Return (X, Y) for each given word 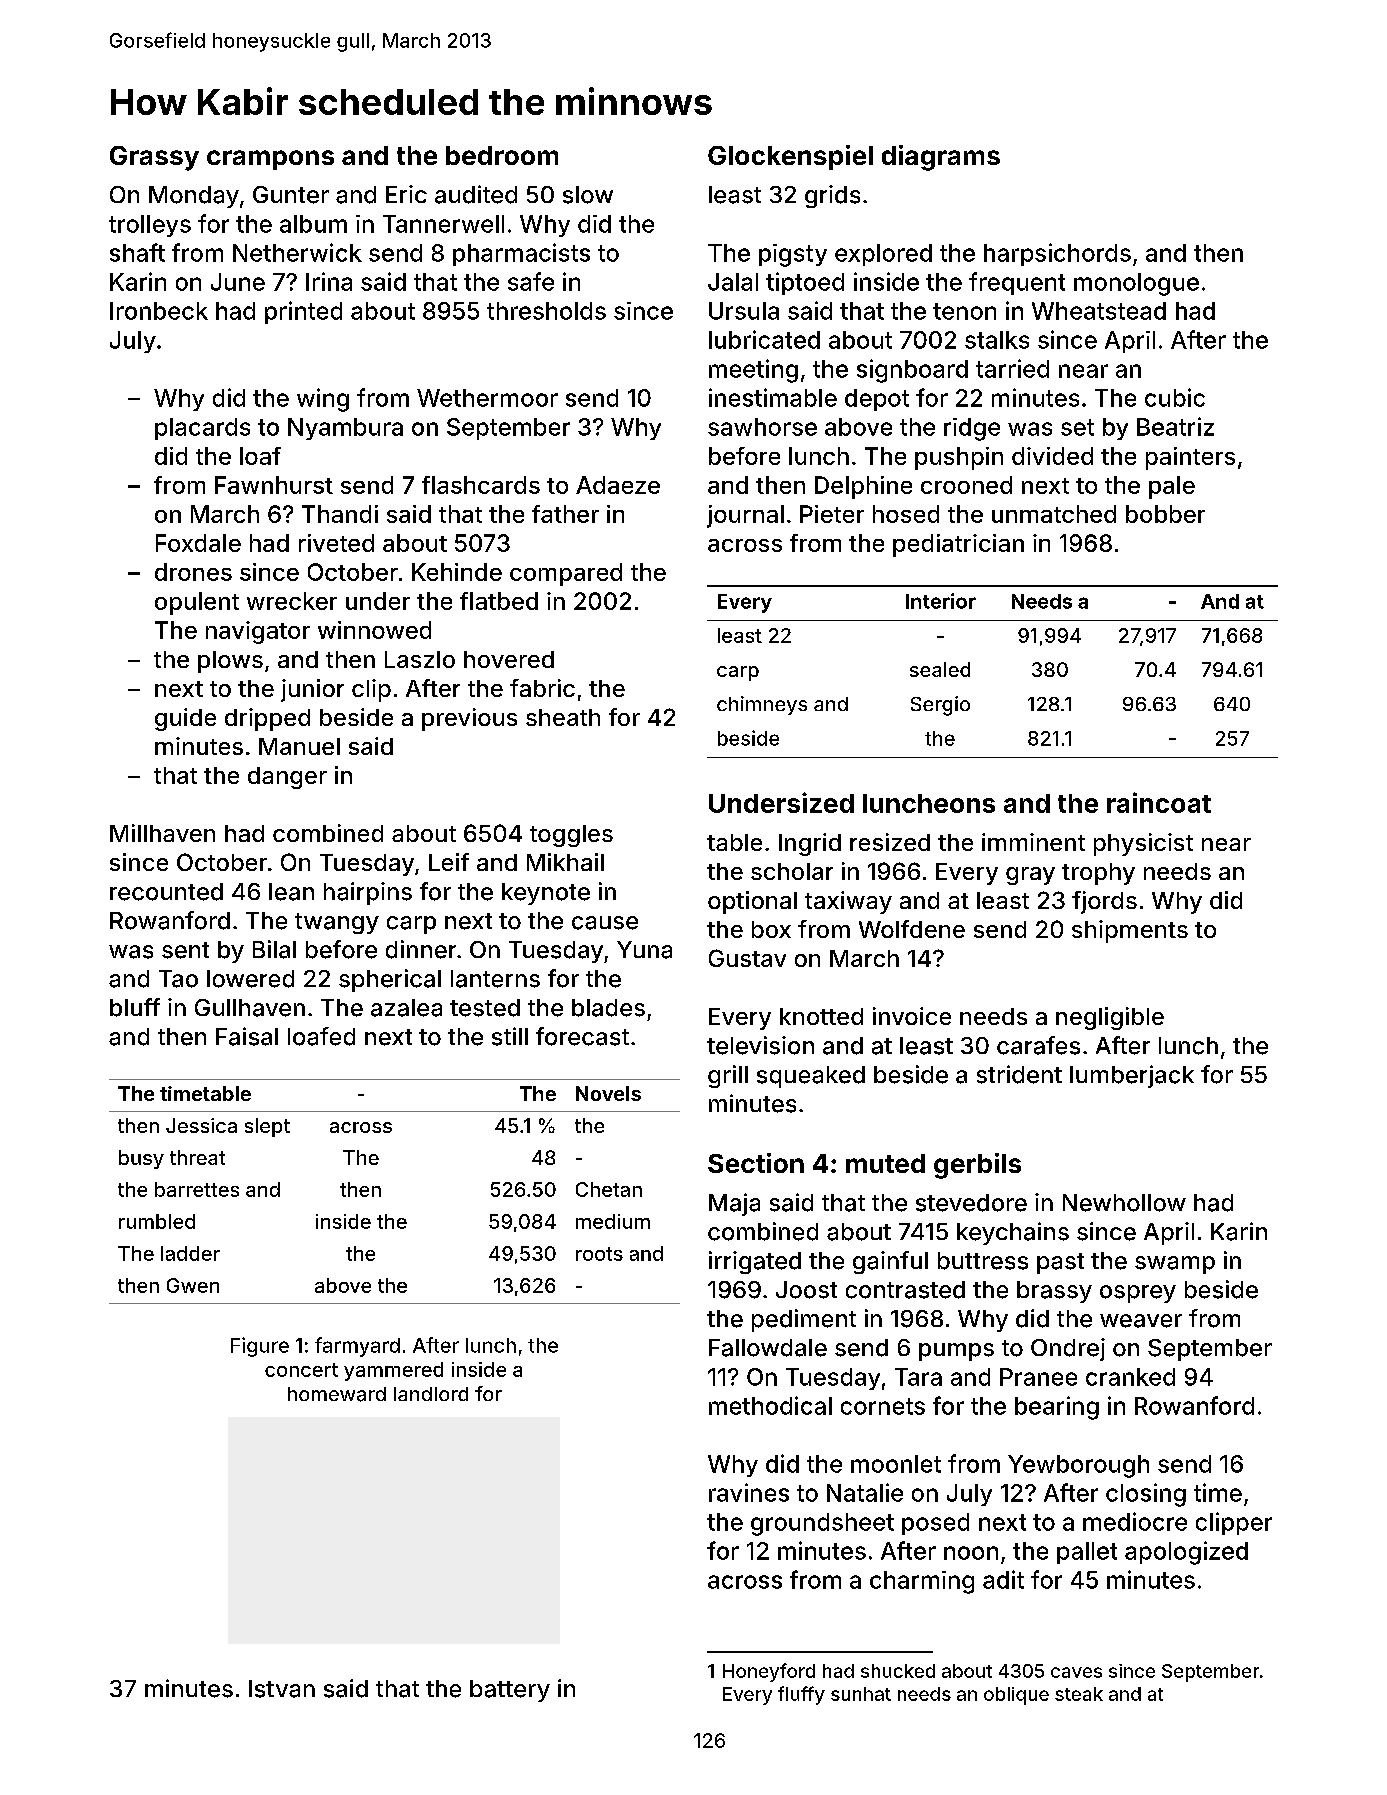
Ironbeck (159, 311)
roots (599, 1254)
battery (510, 1691)
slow (588, 195)
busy (141, 1159)
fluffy (801, 1695)
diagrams (941, 158)
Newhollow (1124, 1203)
